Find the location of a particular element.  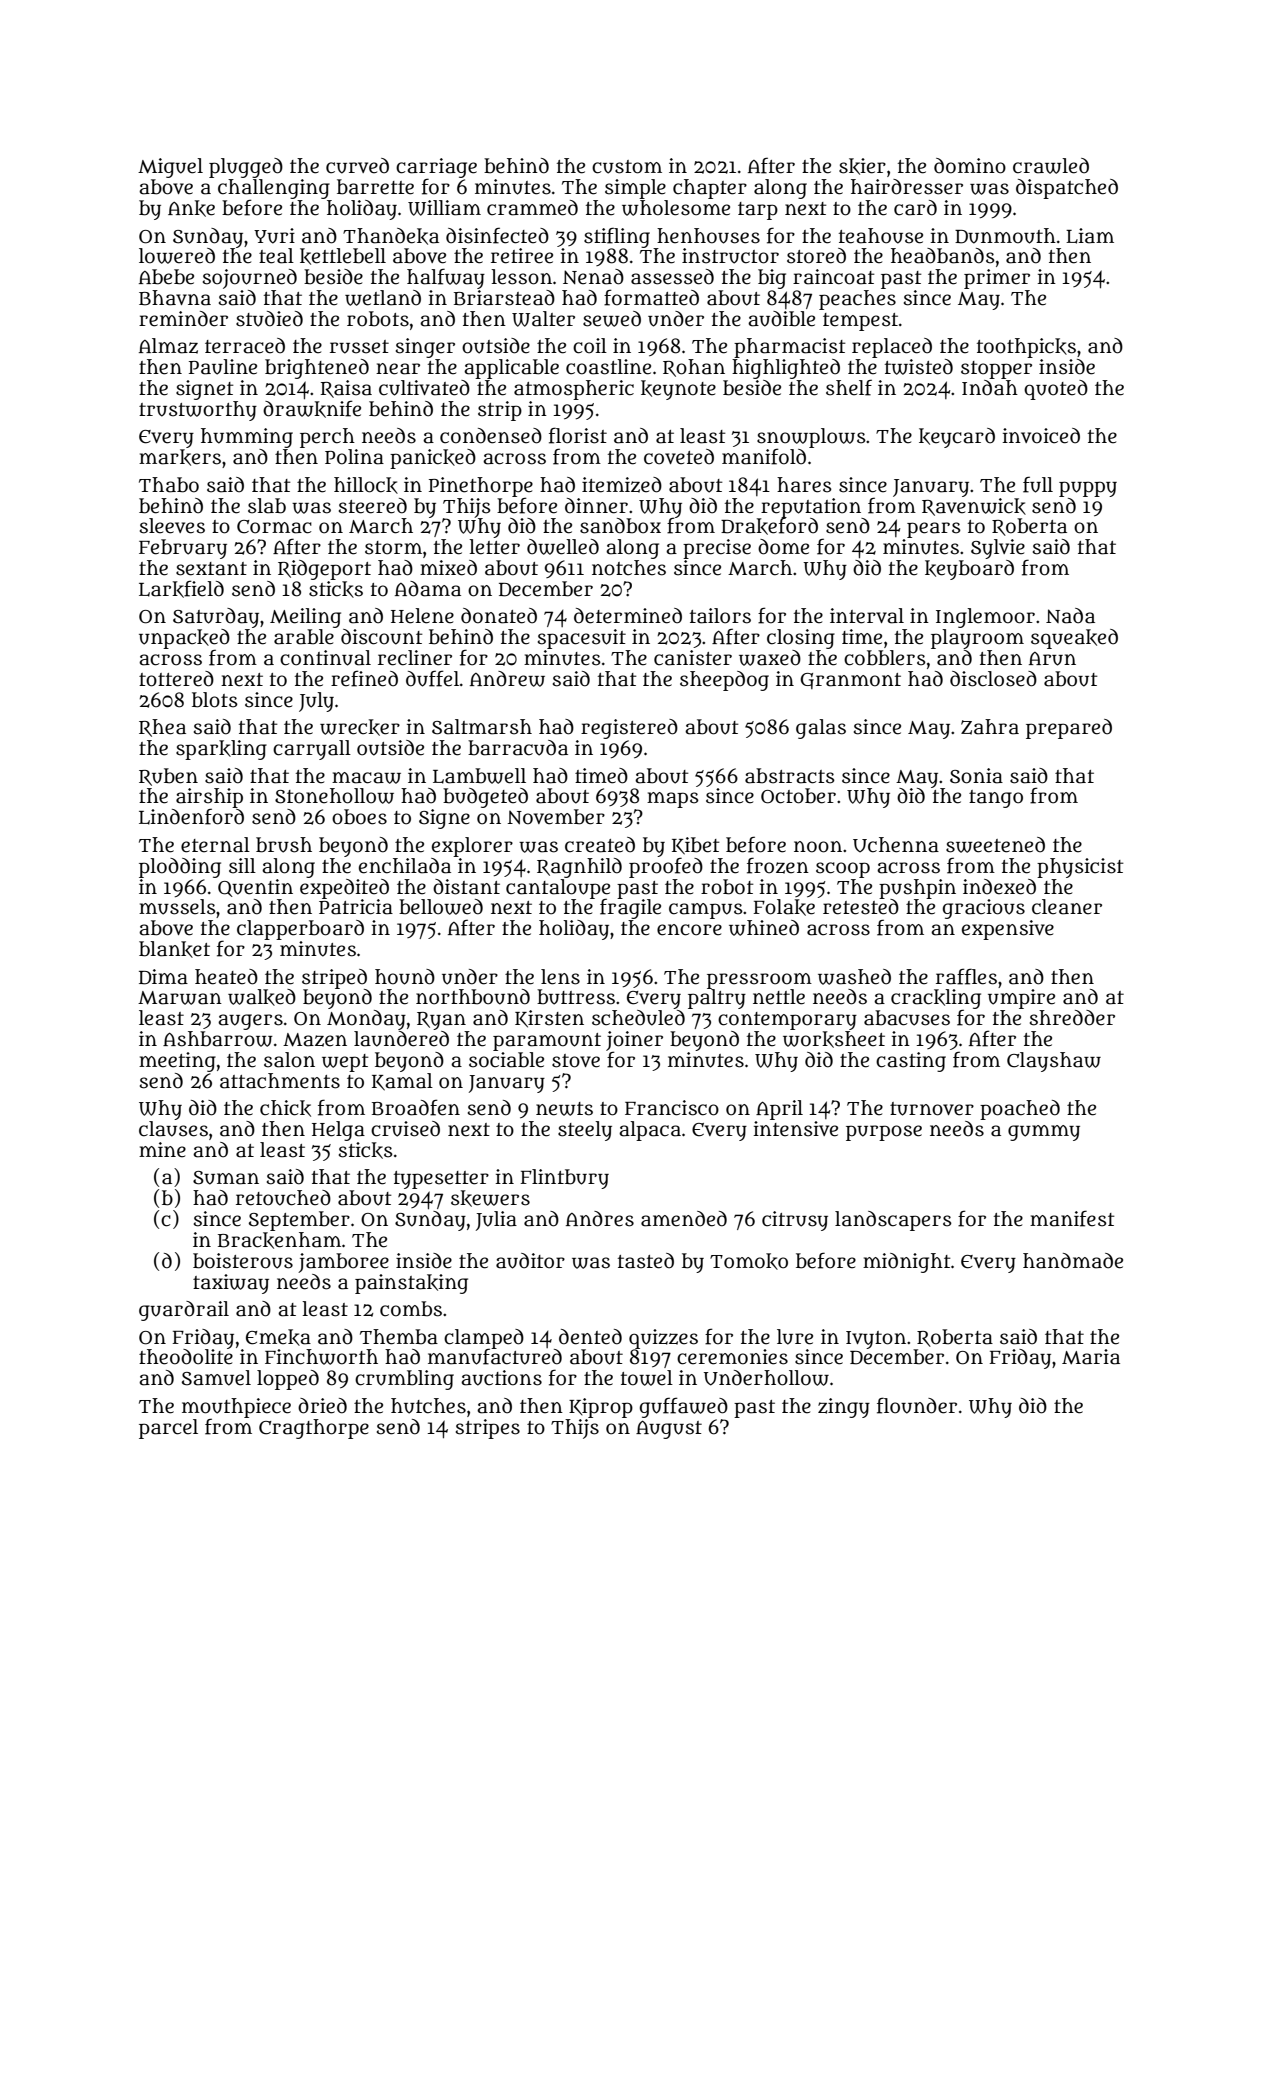

Marwan is located at coordinates (180, 998).
